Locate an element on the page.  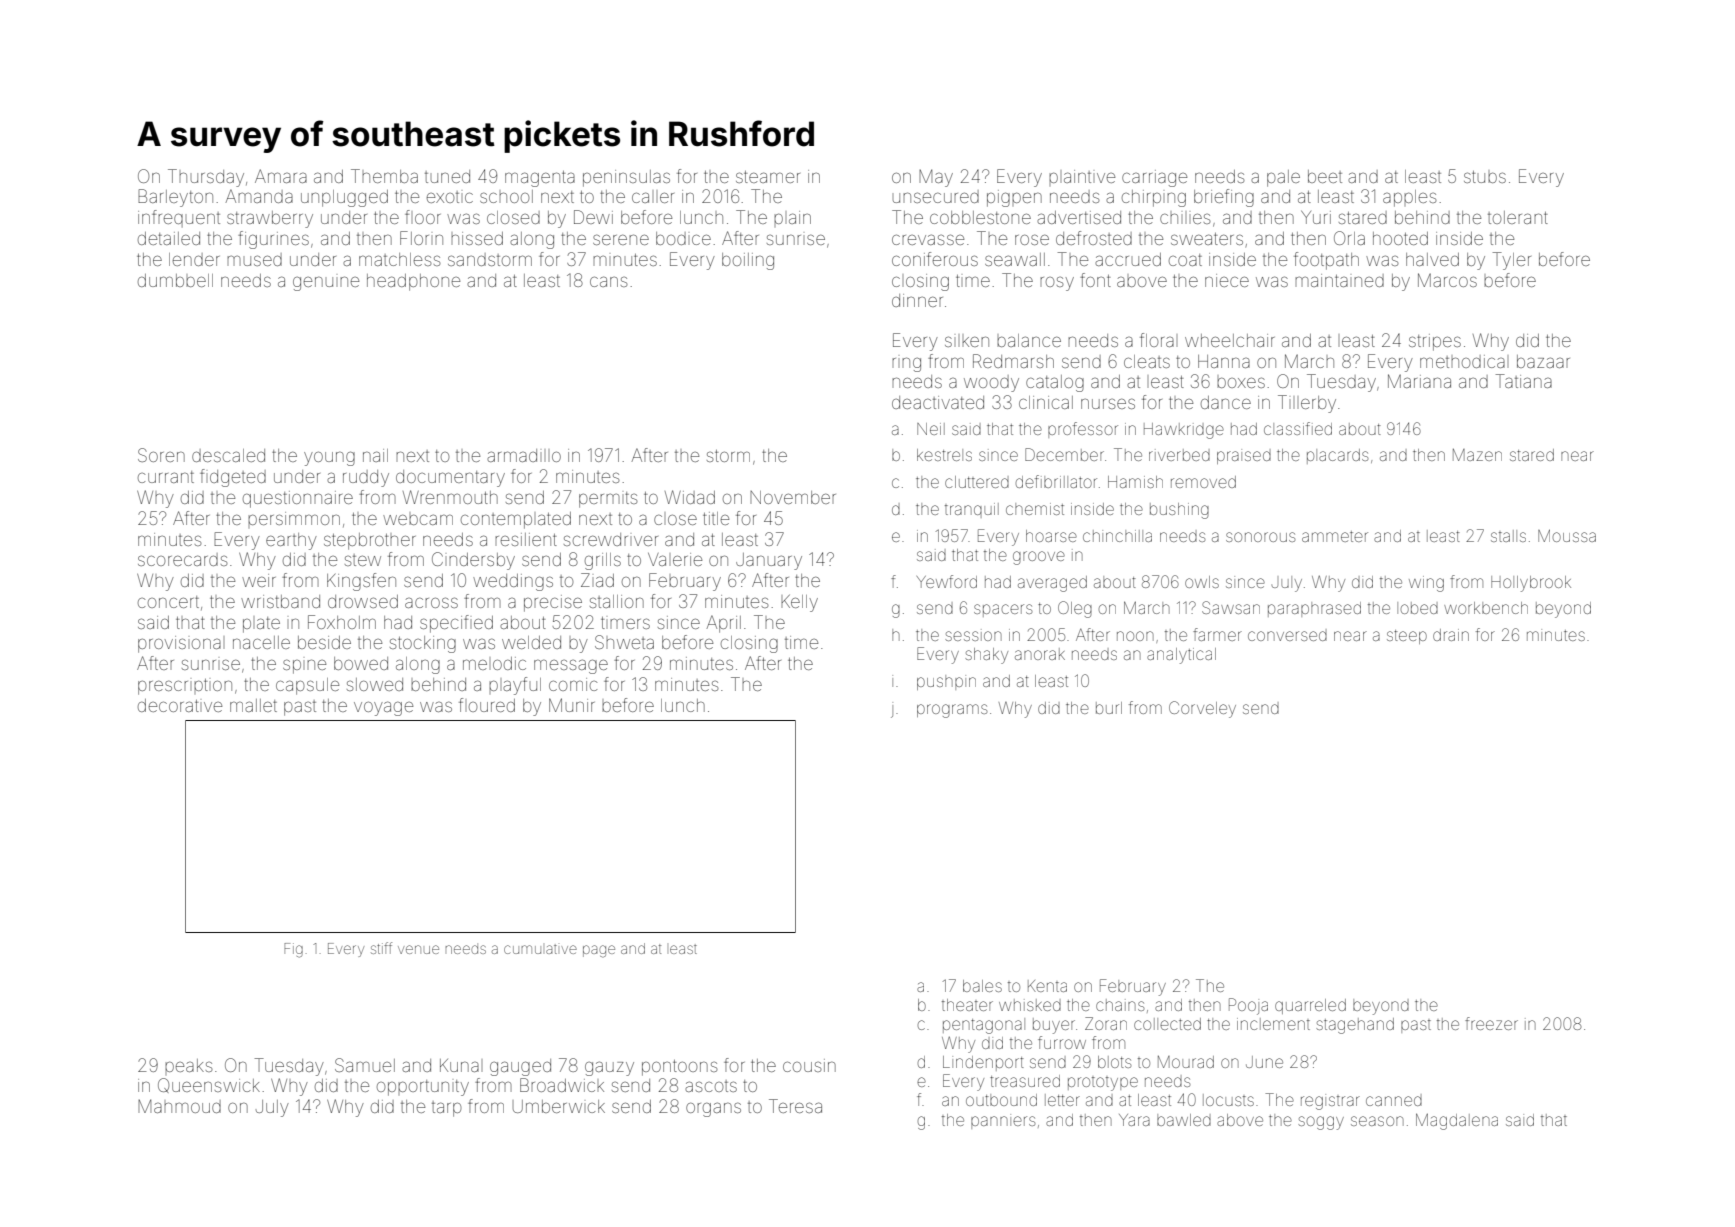
quarreled is located at coordinates (1310, 1006).
